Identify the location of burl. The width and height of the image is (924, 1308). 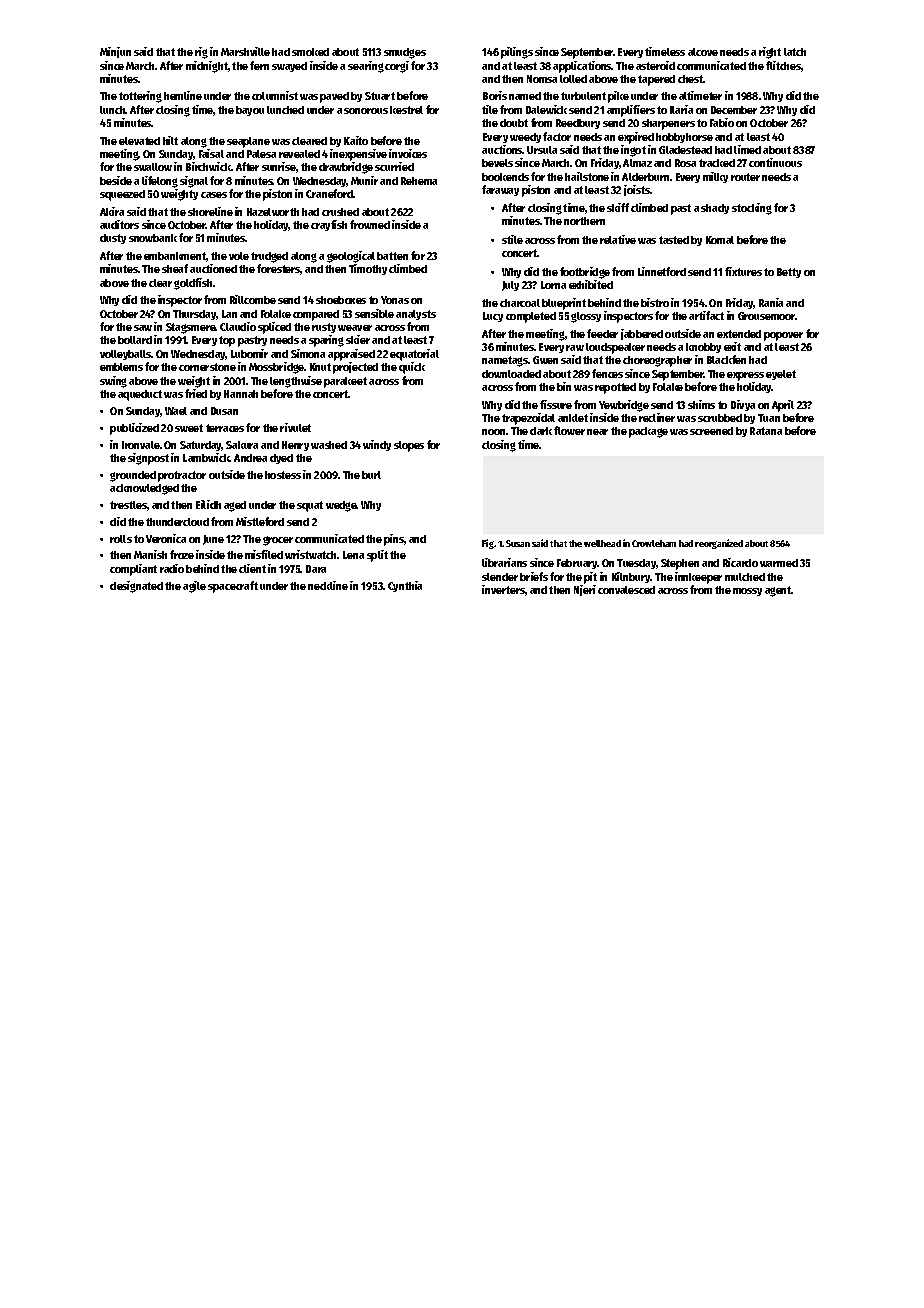
(371, 475).
